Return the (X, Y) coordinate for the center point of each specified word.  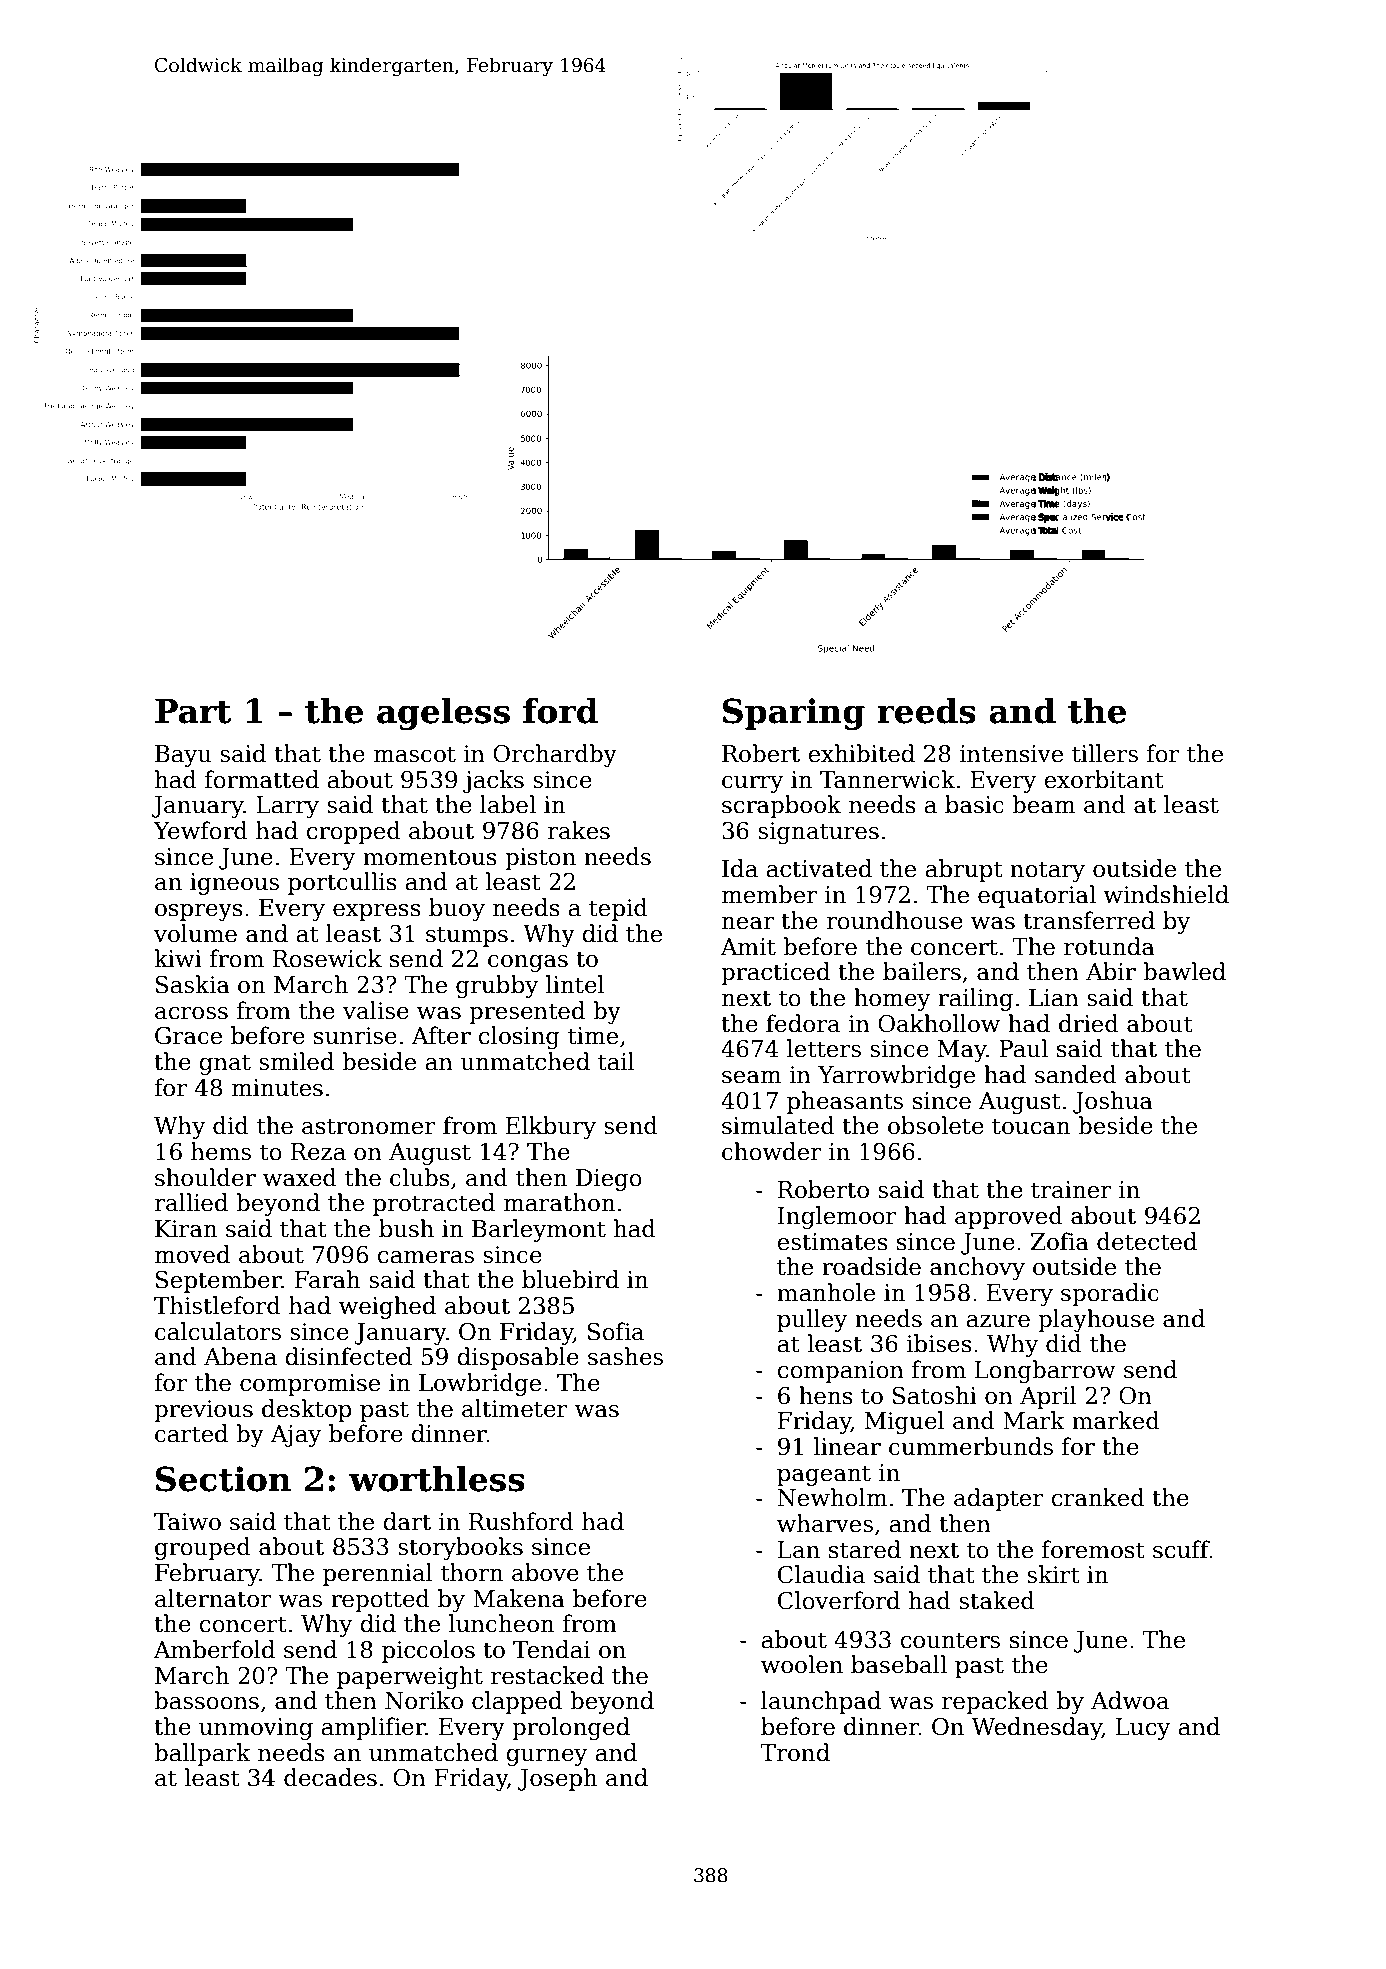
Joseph (557, 1779)
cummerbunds (971, 1446)
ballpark (202, 1754)
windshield (1166, 894)
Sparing (794, 714)
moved (192, 1254)
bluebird (570, 1279)
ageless (443, 714)
